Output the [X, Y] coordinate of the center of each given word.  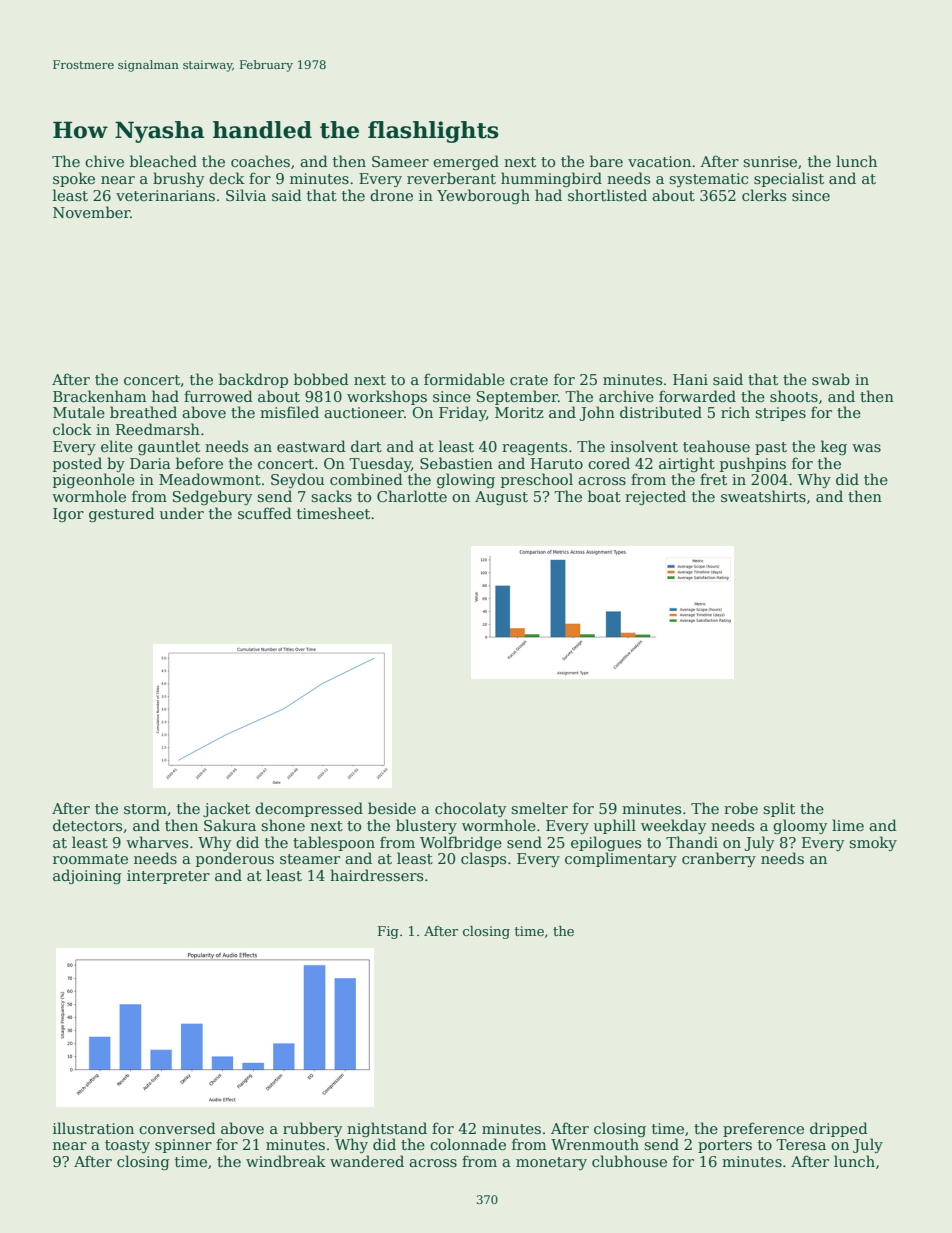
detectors [87, 825]
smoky [873, 843]
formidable [464, 379]
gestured [122, 514]
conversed [177, 1128]
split [779, 809]
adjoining [87, 876]
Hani [690, 379]
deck [227, 178]
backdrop [253, 380]
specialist [789, 179]
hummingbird [551, 179]
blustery [426, 826]
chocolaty [470, 809]
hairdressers [376, 875]
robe [741, 808]
